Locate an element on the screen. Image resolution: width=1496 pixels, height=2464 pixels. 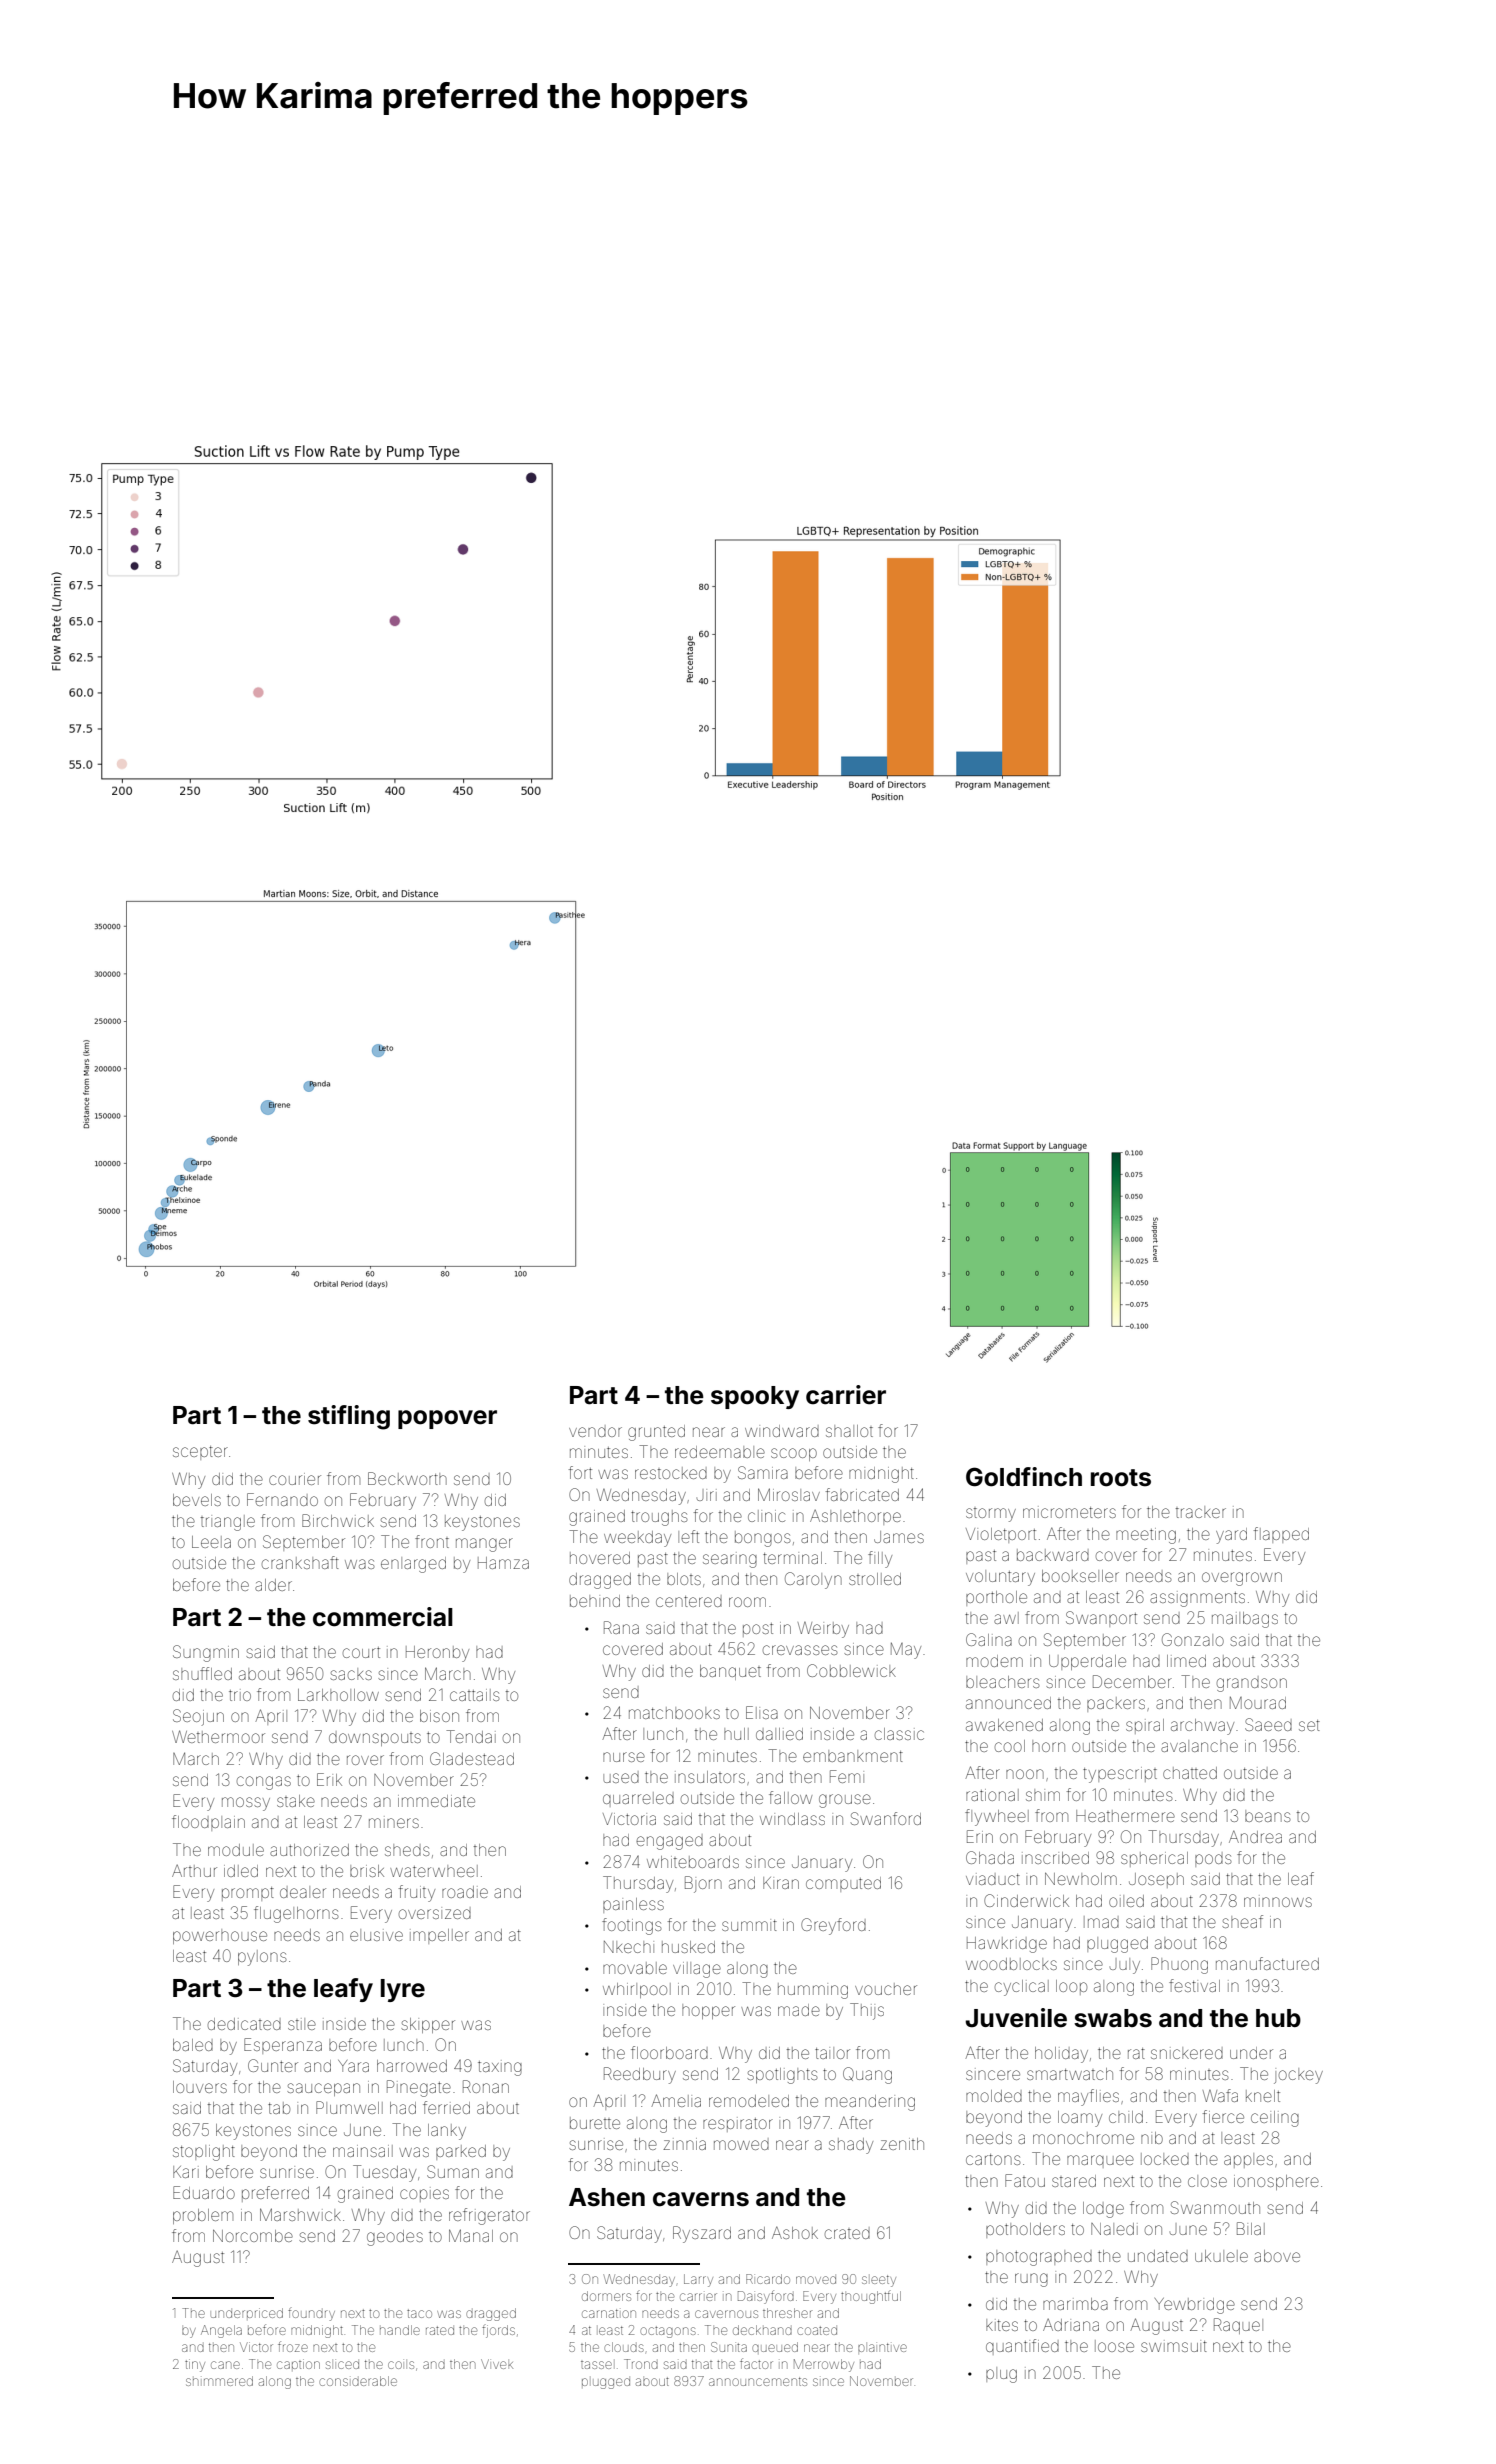
flapped is located at coordinates (1281, 1535).
